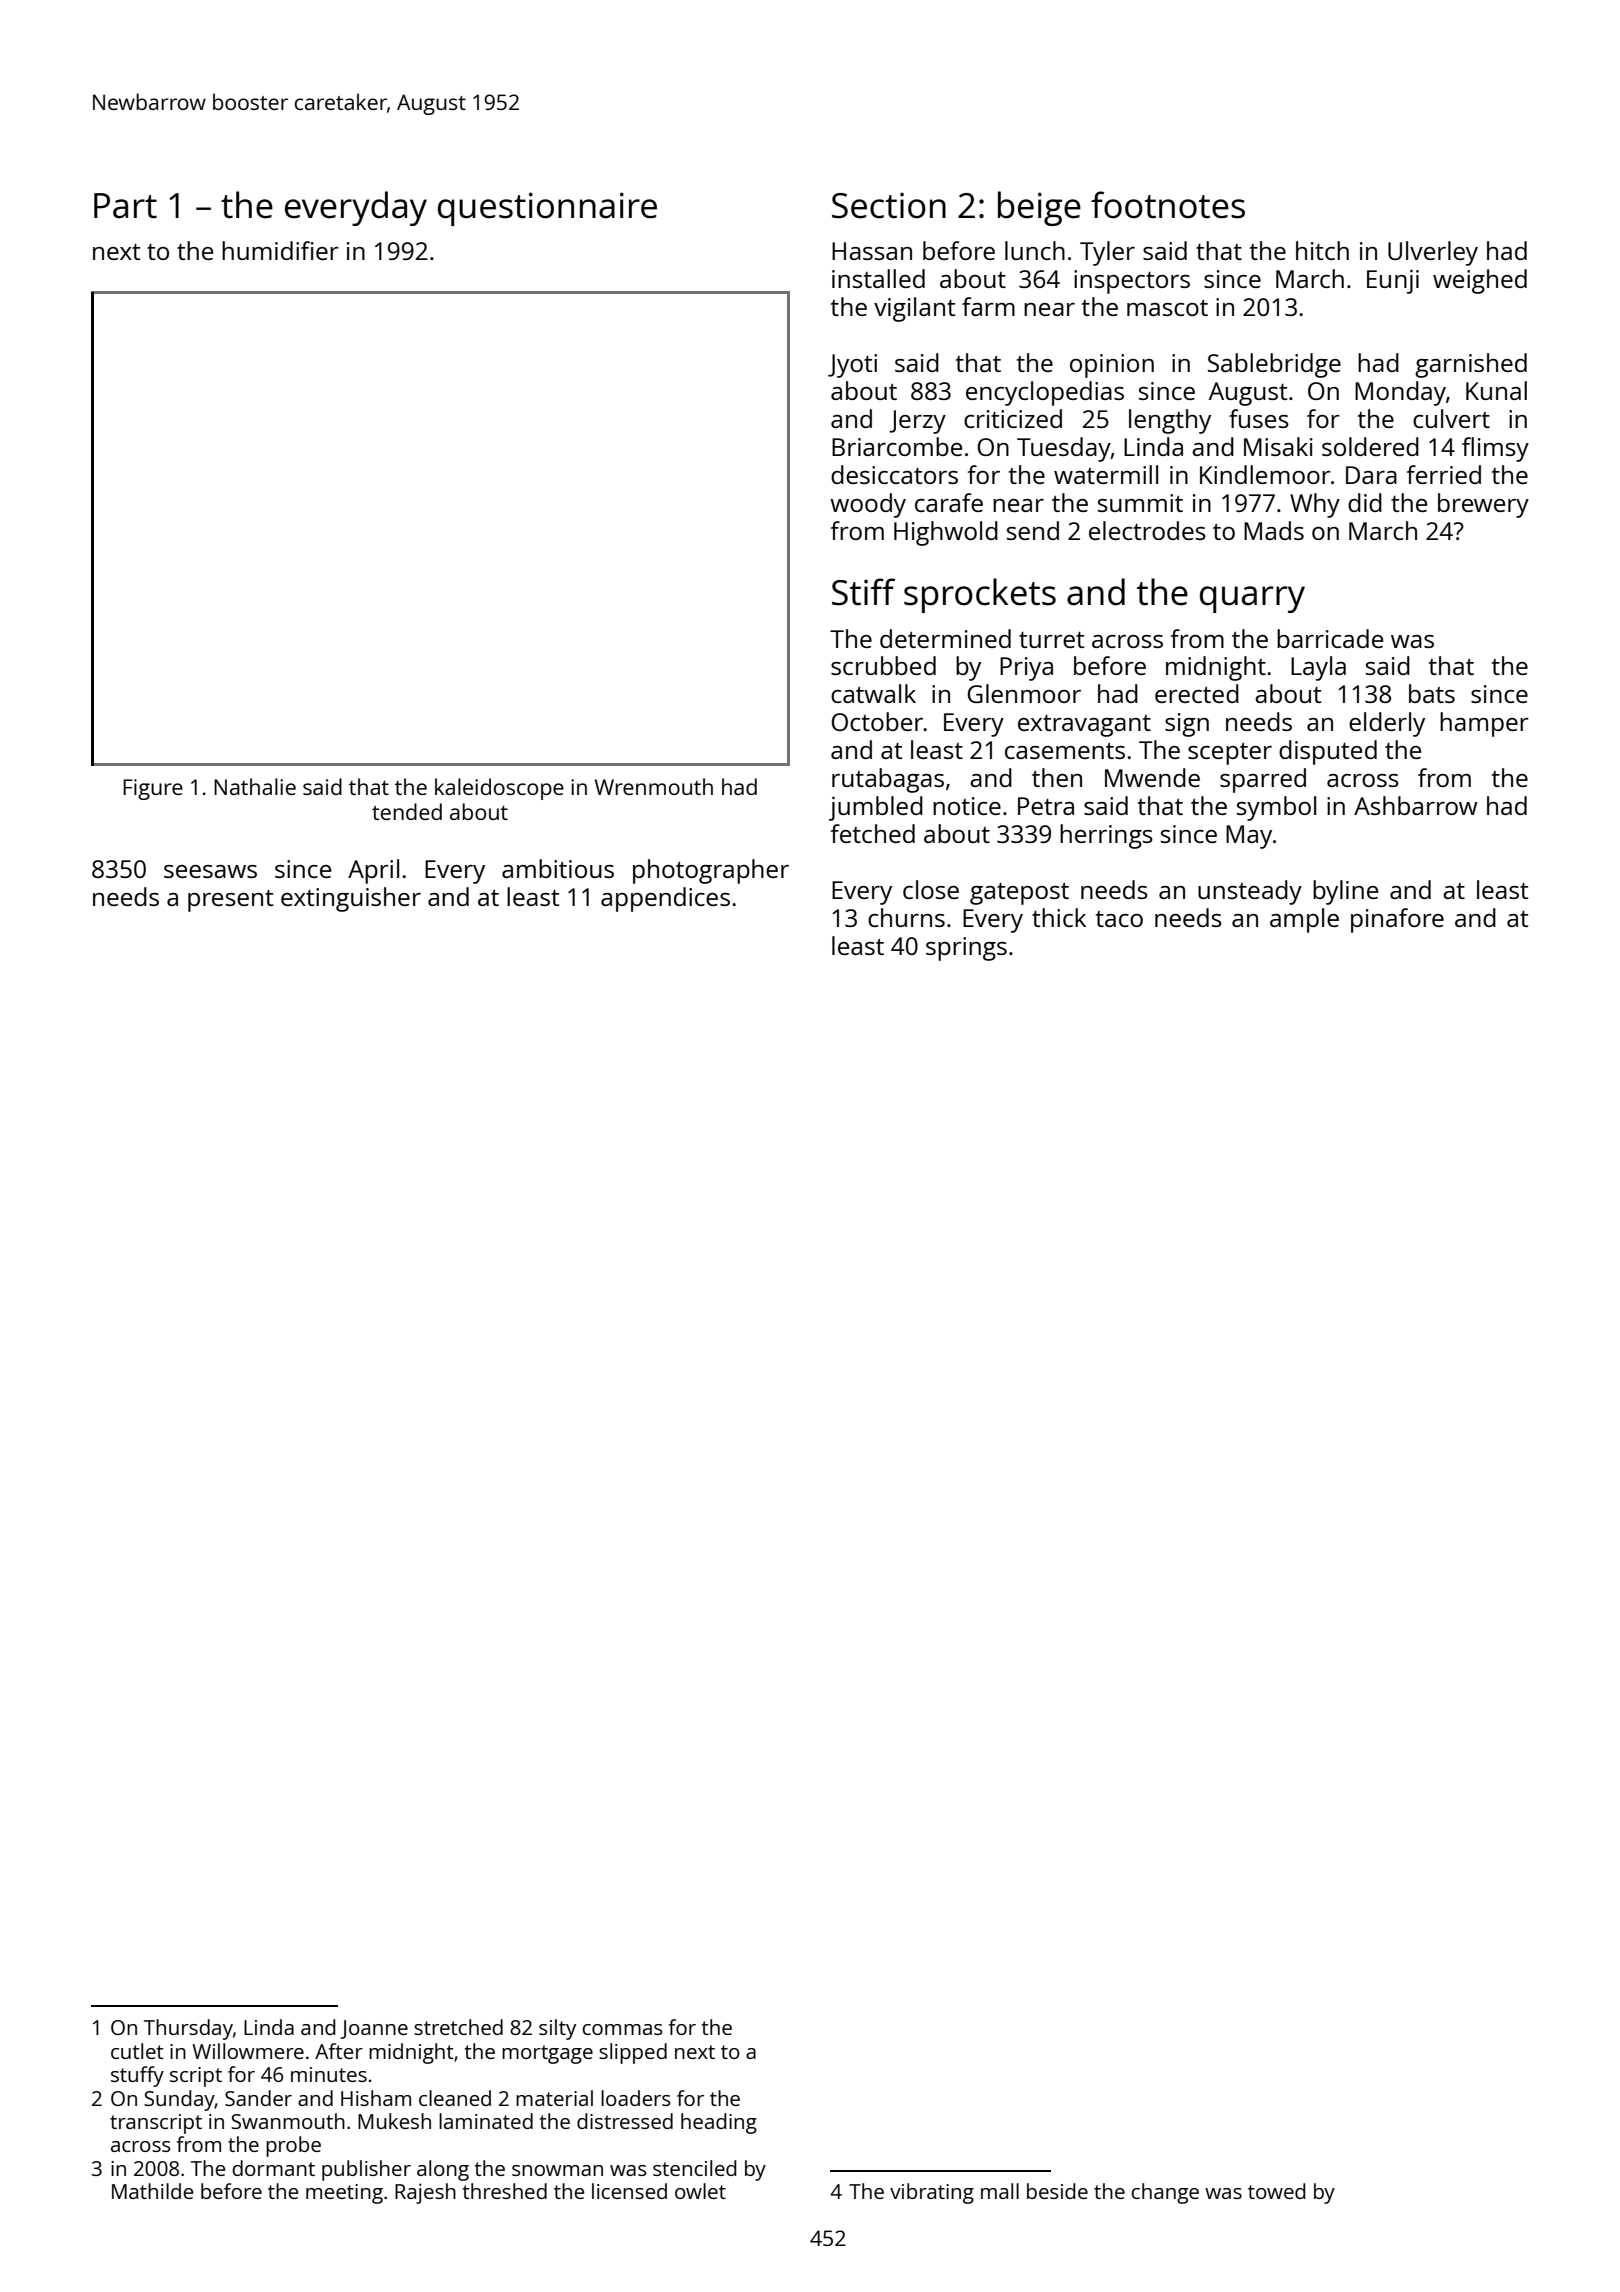 The height and width of the screenshot is (2292, 1620). Describe the element at coordinates (188, 2029) in the screenshot. I see `Thursday` at that location.
